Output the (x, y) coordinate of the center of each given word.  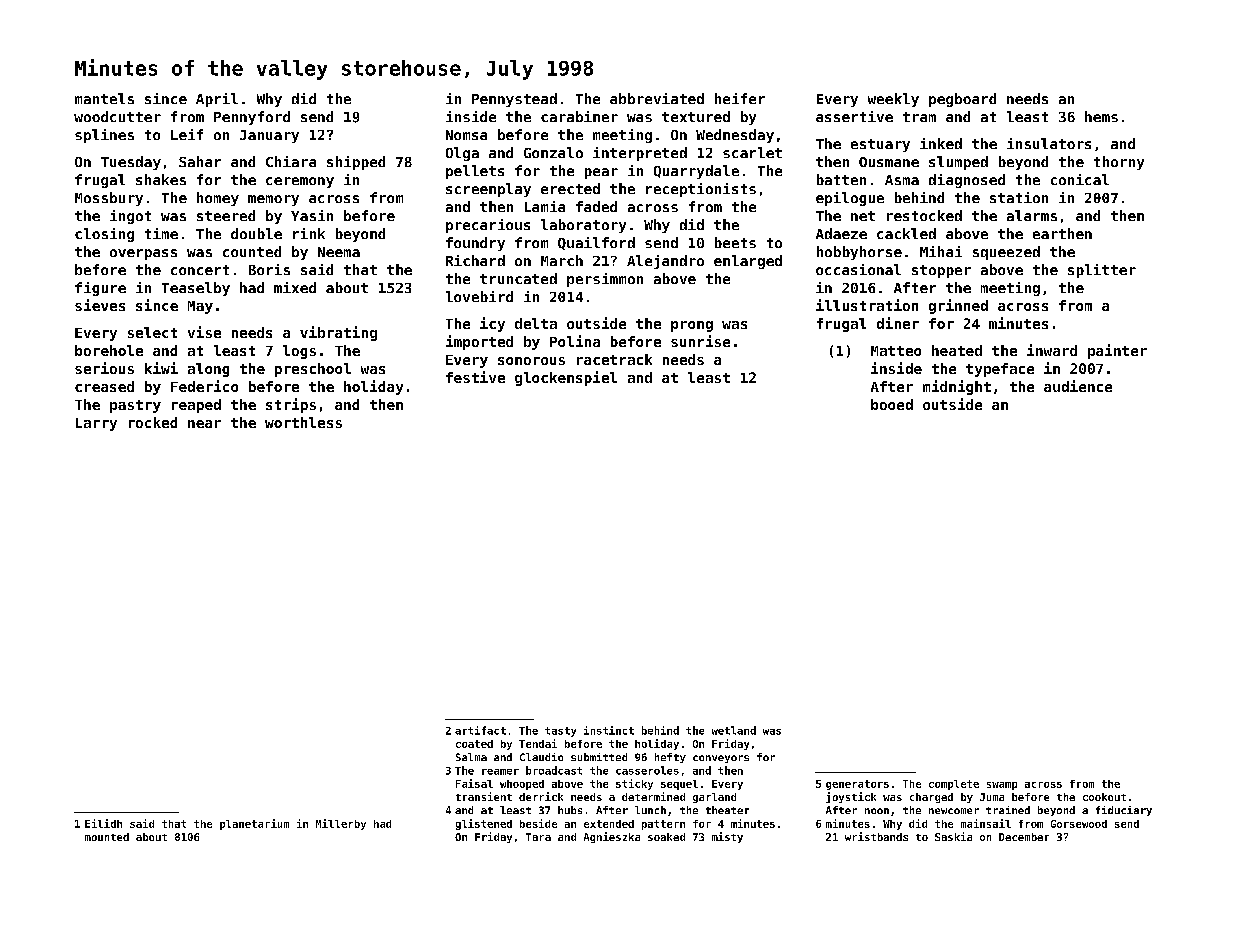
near (204, 424)
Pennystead (514, 100)
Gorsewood (1079, 824)
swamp (1002, 786)
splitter (1102, 271)
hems (1101, 116)
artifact (480, 730)
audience (1078, 386)
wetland (734, 730)
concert (200, 270)
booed (892, 404)
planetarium (254, 824)
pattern (663, 825)
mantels (104, 98)
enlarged (748, 262)
